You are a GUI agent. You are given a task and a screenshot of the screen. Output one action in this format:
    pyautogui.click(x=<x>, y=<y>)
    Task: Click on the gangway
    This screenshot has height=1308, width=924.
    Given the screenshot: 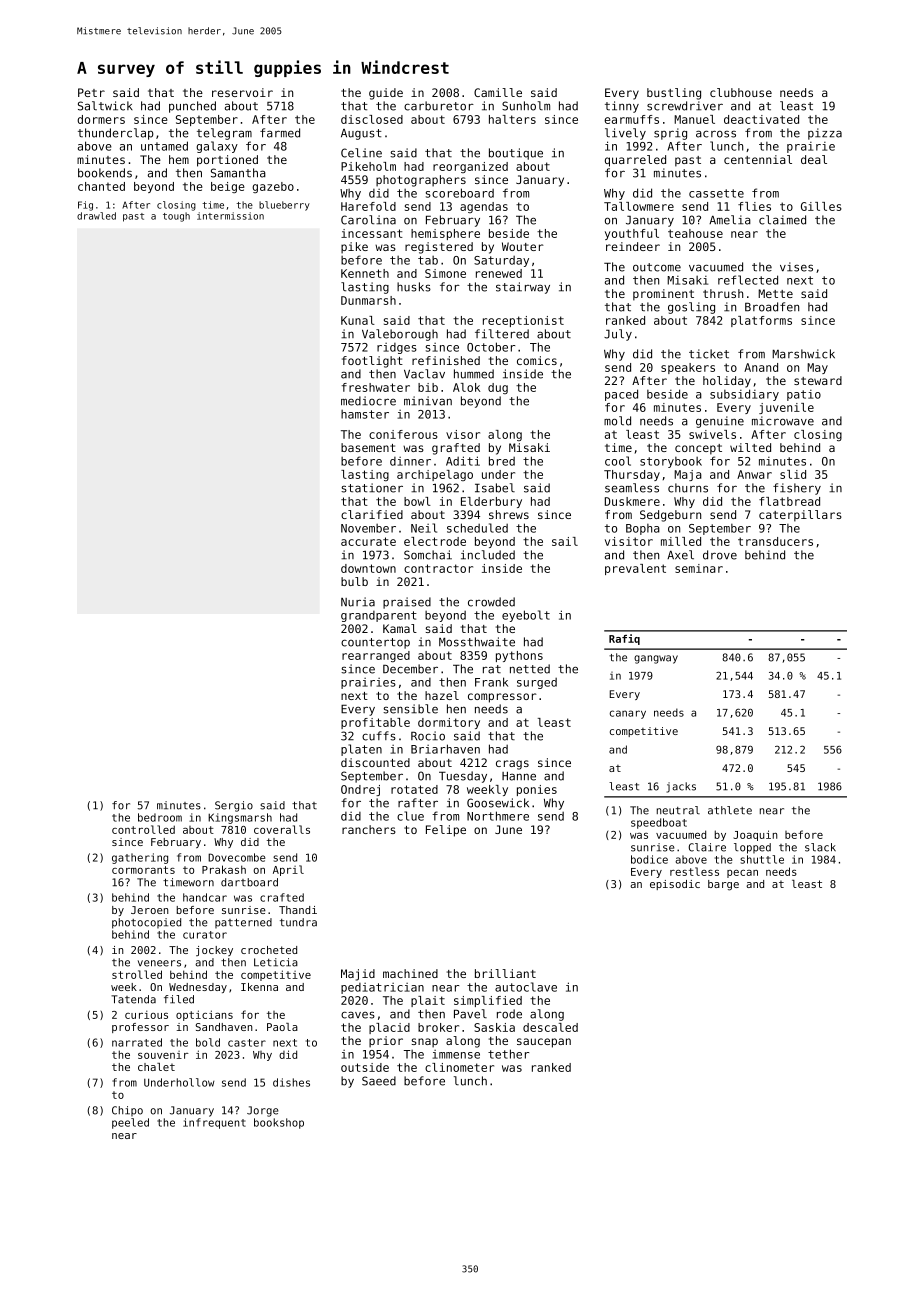 What is the action you would take?
    pyautogui.click(x=656, y=659)
